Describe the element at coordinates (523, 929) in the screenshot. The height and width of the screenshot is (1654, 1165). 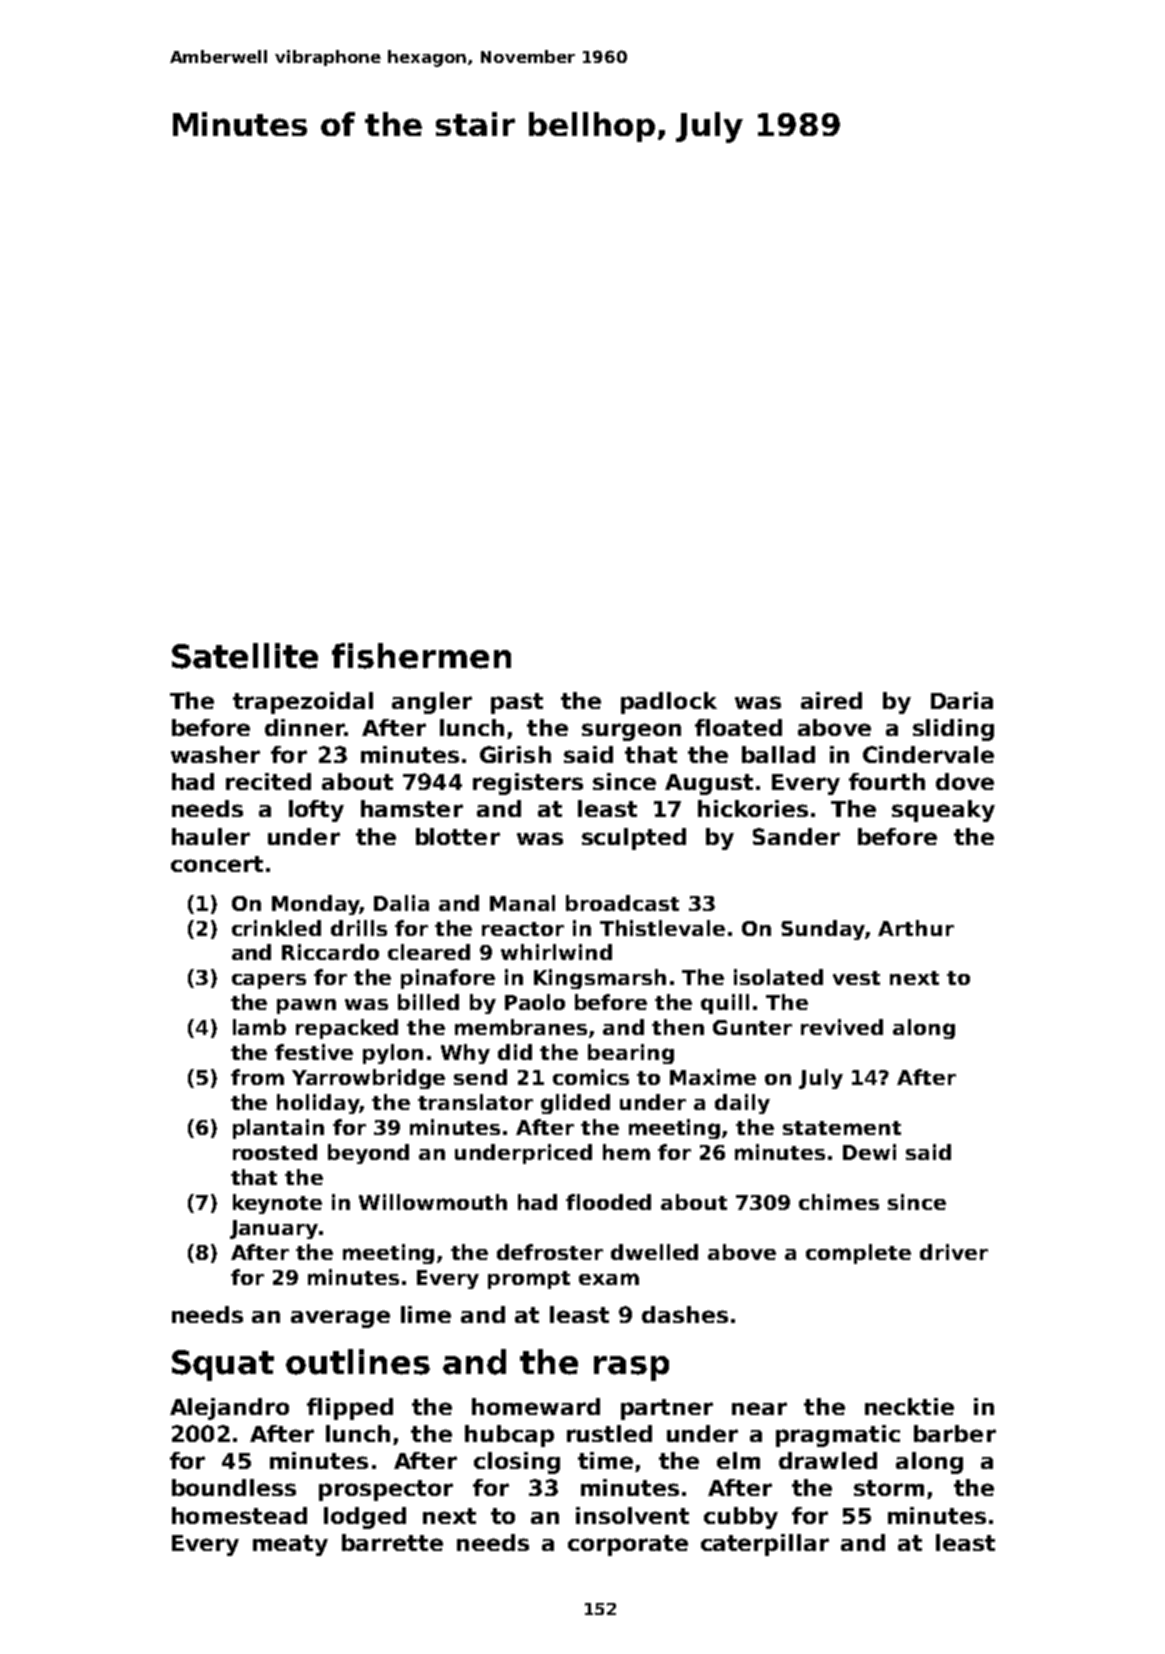
I see `reactor` at that location.
